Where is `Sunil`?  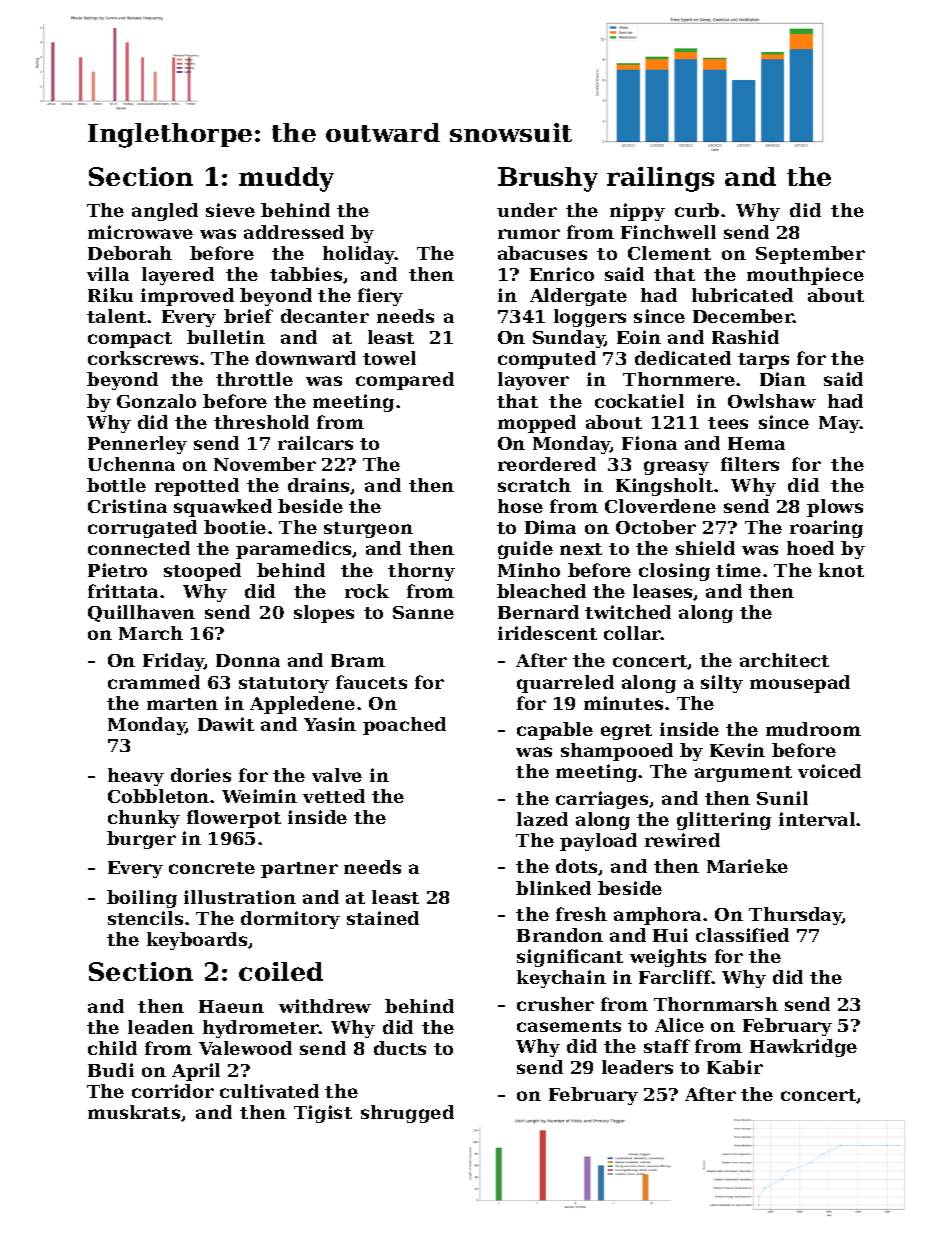
Sunil is located at coordinates (782, 798).
